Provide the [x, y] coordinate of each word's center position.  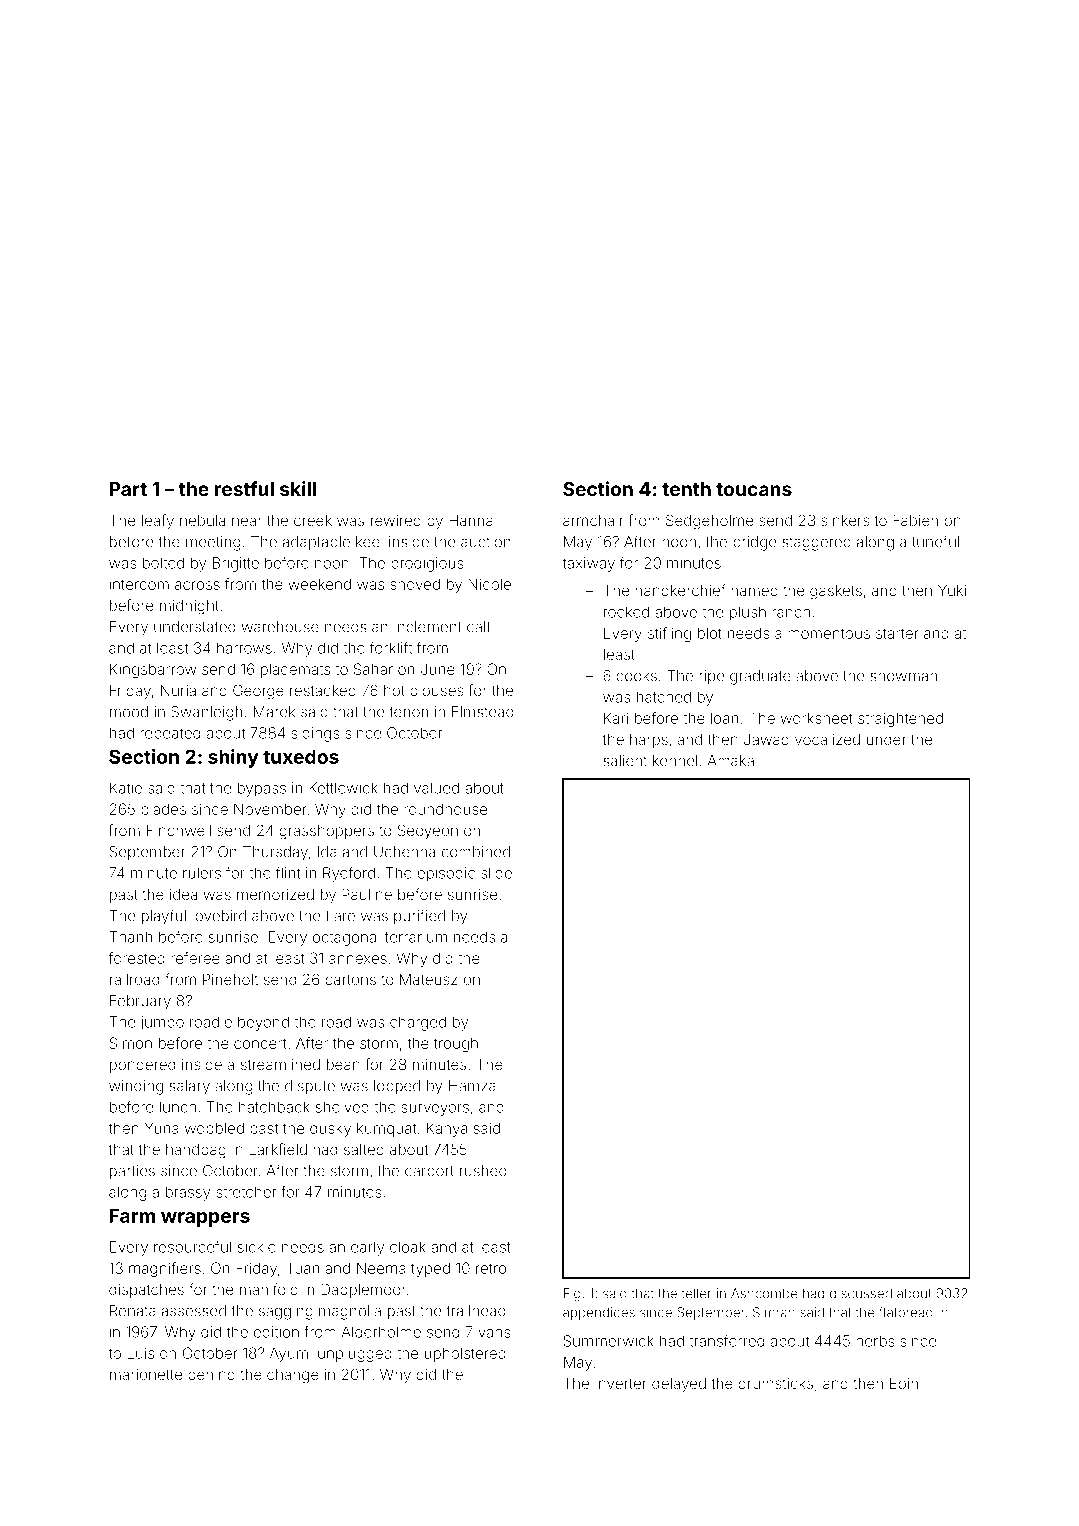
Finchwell [179, 830]
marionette [146, 1374]
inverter [621, 1383]
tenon [409, 712]
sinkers [845, 520]
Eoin [904, 1383]
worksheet [817, 718]
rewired [396, 520]
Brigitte [236, 564]
